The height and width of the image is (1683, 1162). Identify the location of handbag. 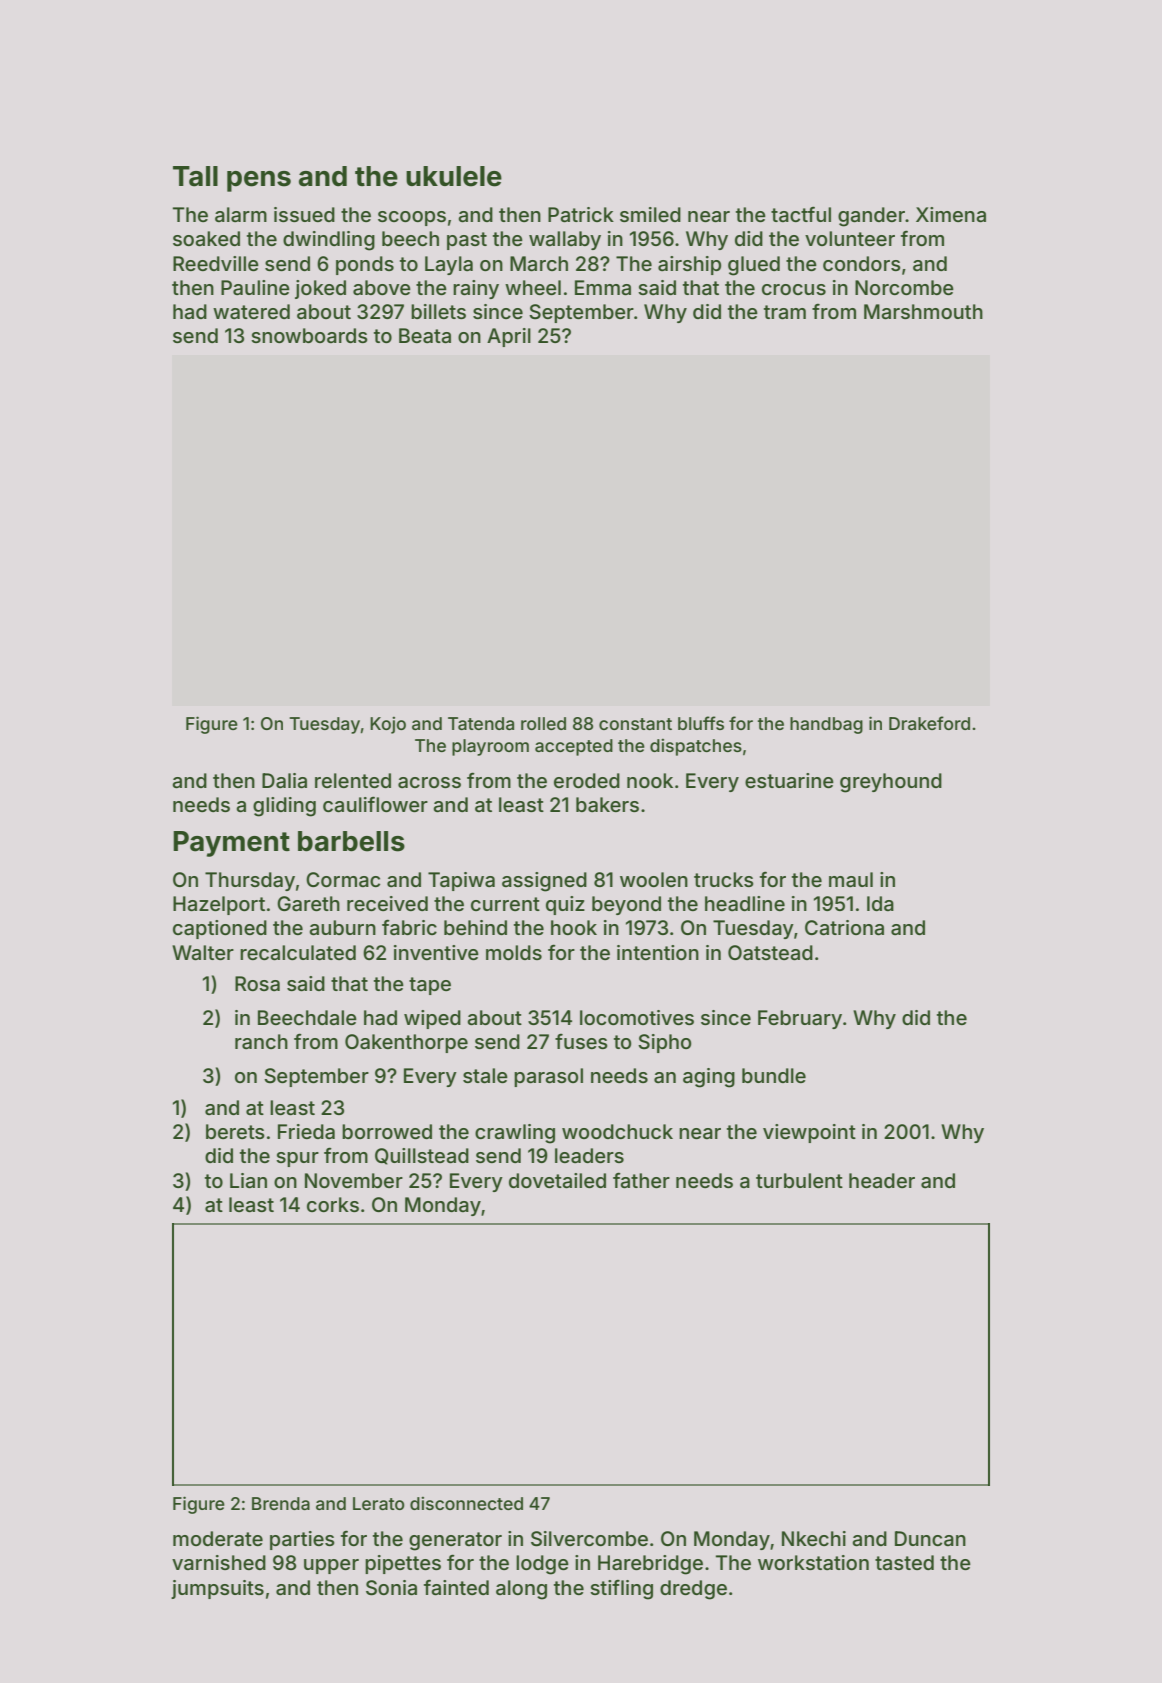
(826, 725).
